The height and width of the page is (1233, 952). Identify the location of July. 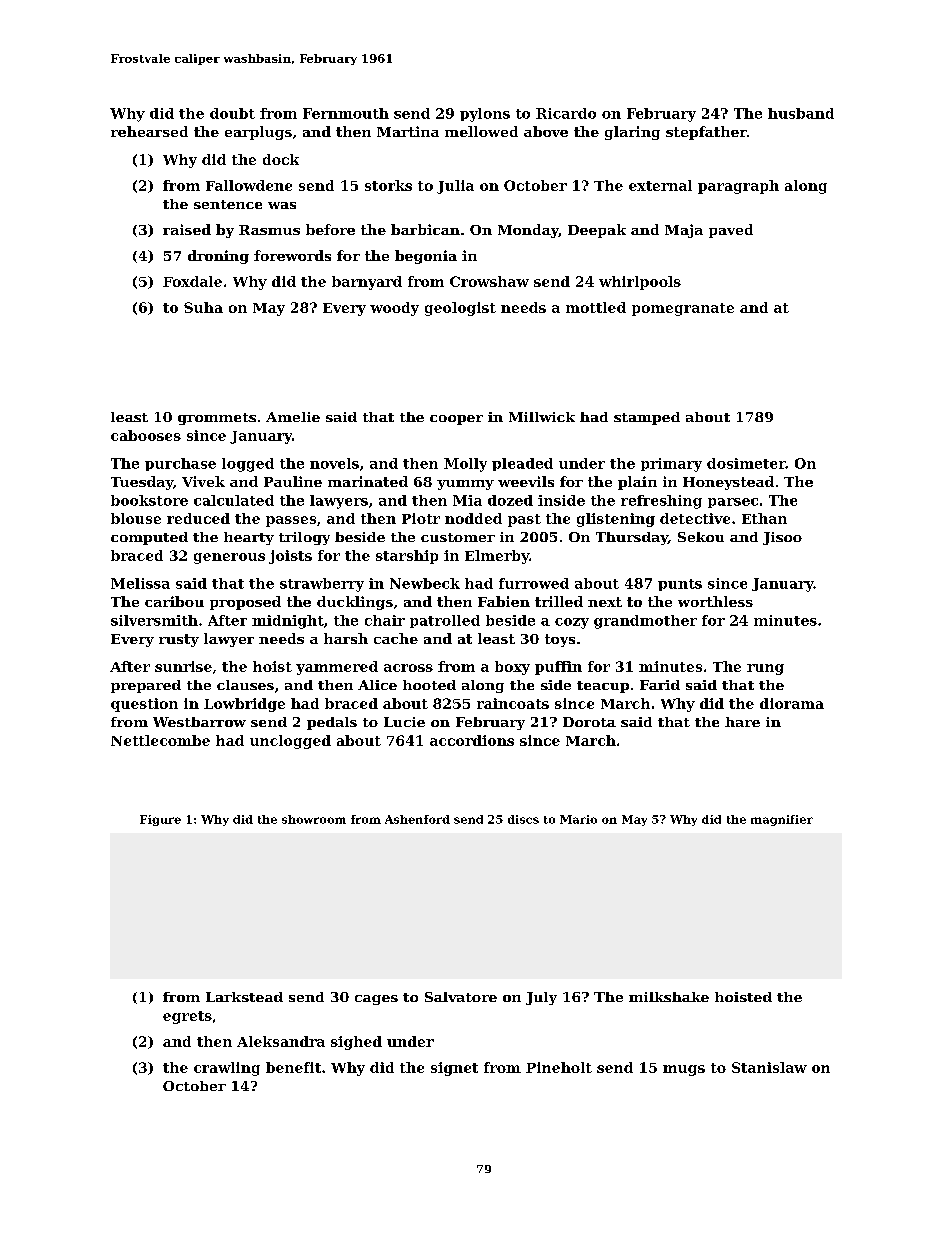
(541, 998).
